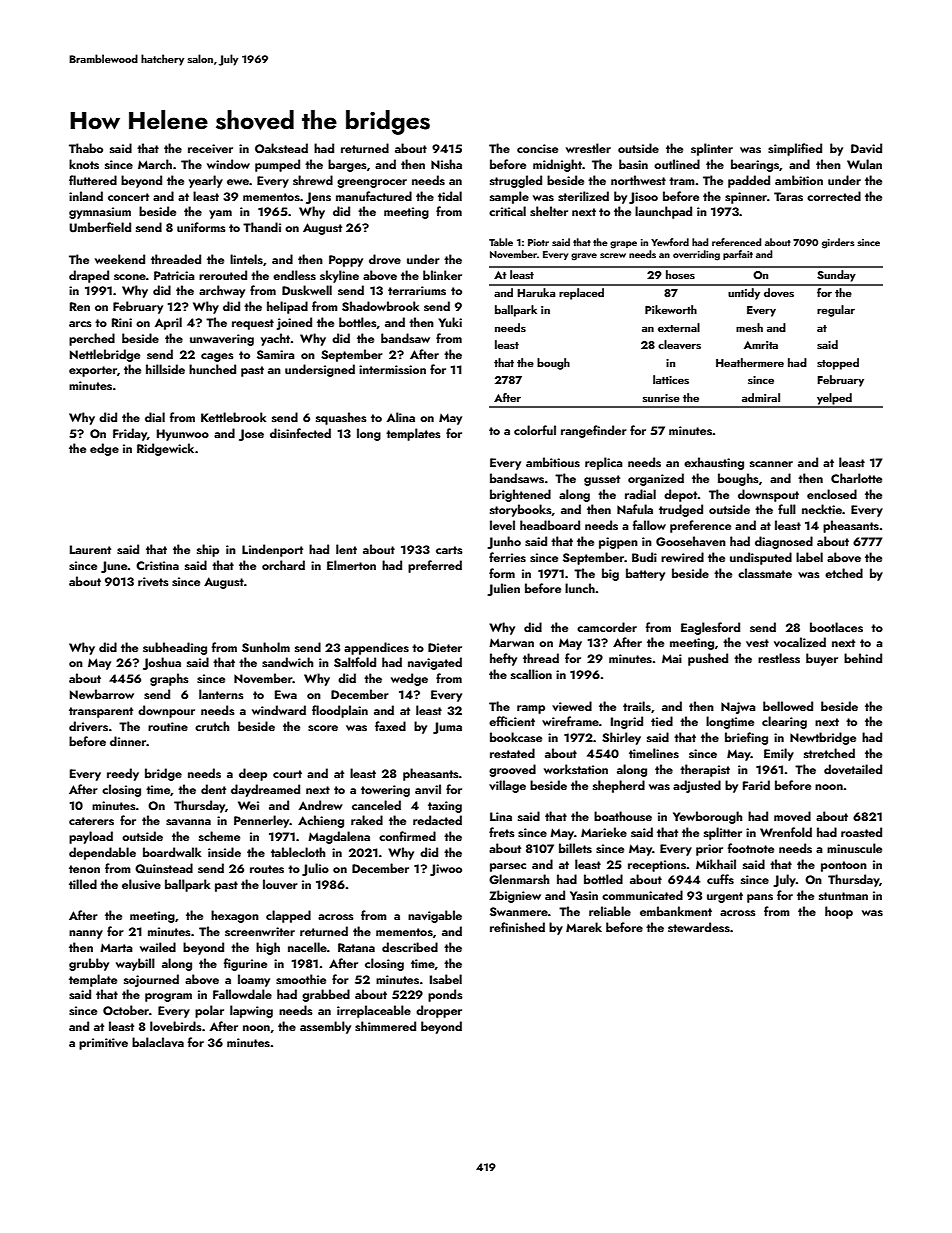 The image size is (952, 1233). What do you see at coordinates (222, 291) in the screenshot?
I see `archway` at bounding box center [222, 291].
